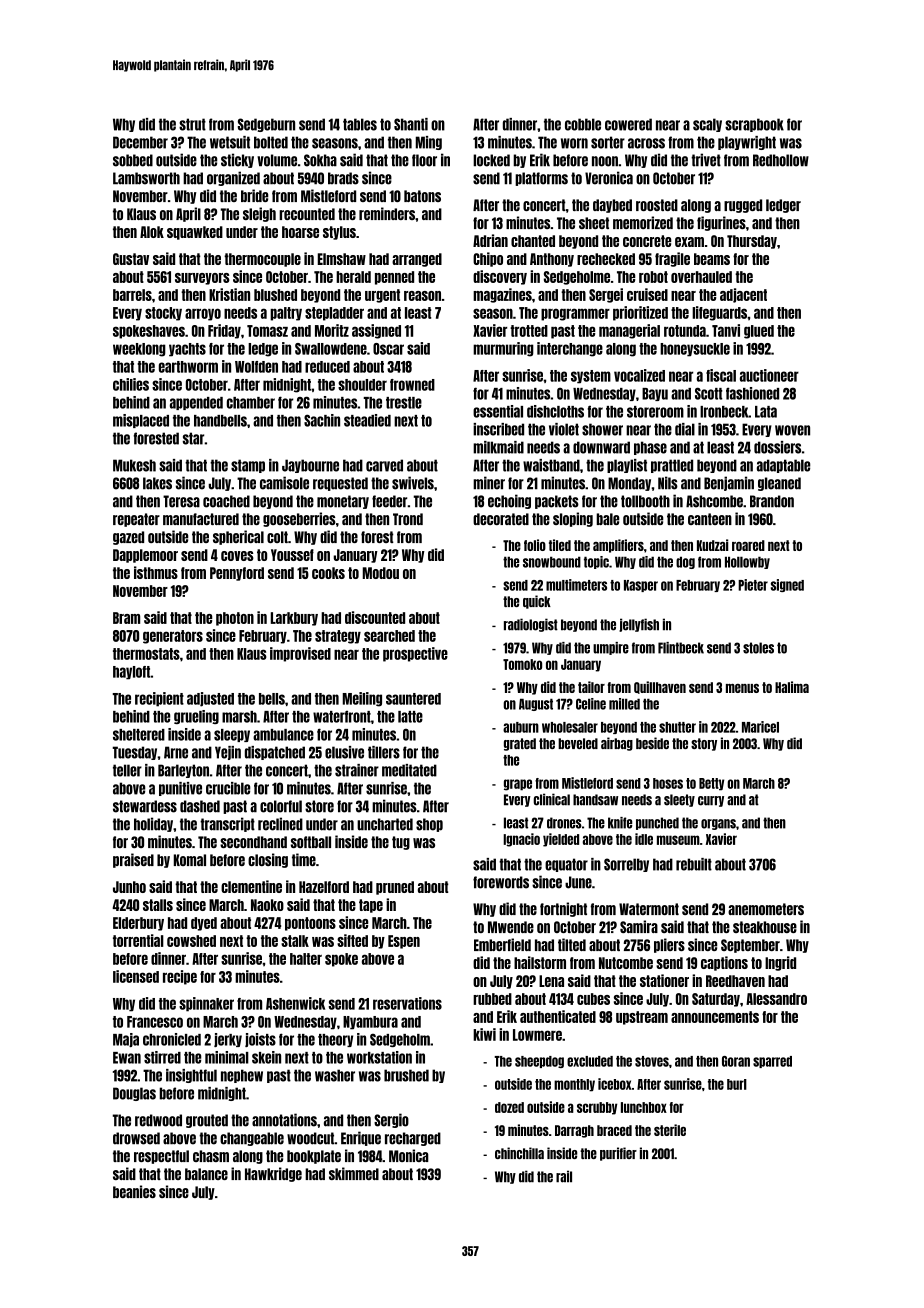 Image resolution: width=924 pixels, height=1308 pixels. I want to click on curry, so click(711, 801).
